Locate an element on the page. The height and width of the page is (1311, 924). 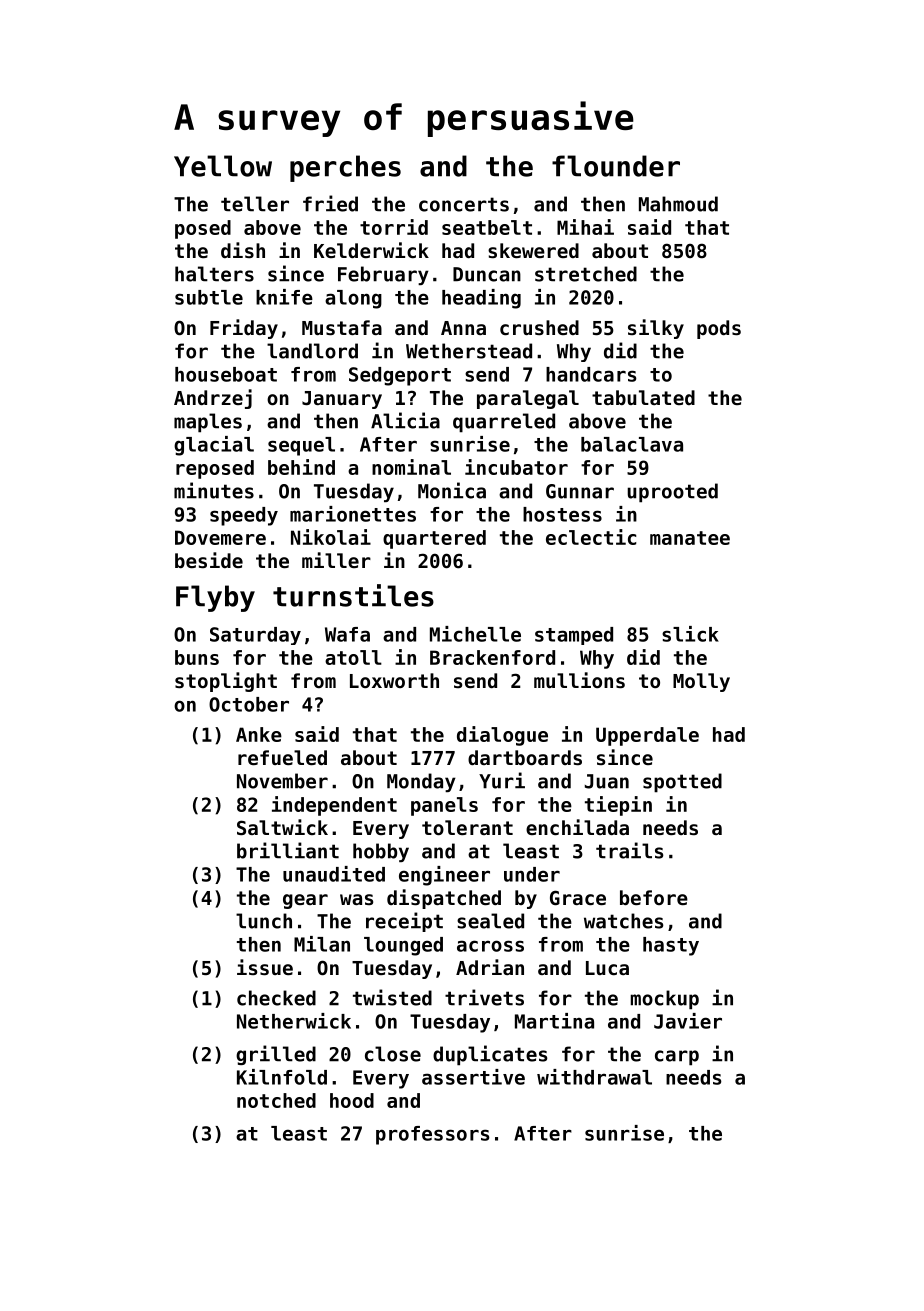
Nikolai is located at coordinates (331, 537).
